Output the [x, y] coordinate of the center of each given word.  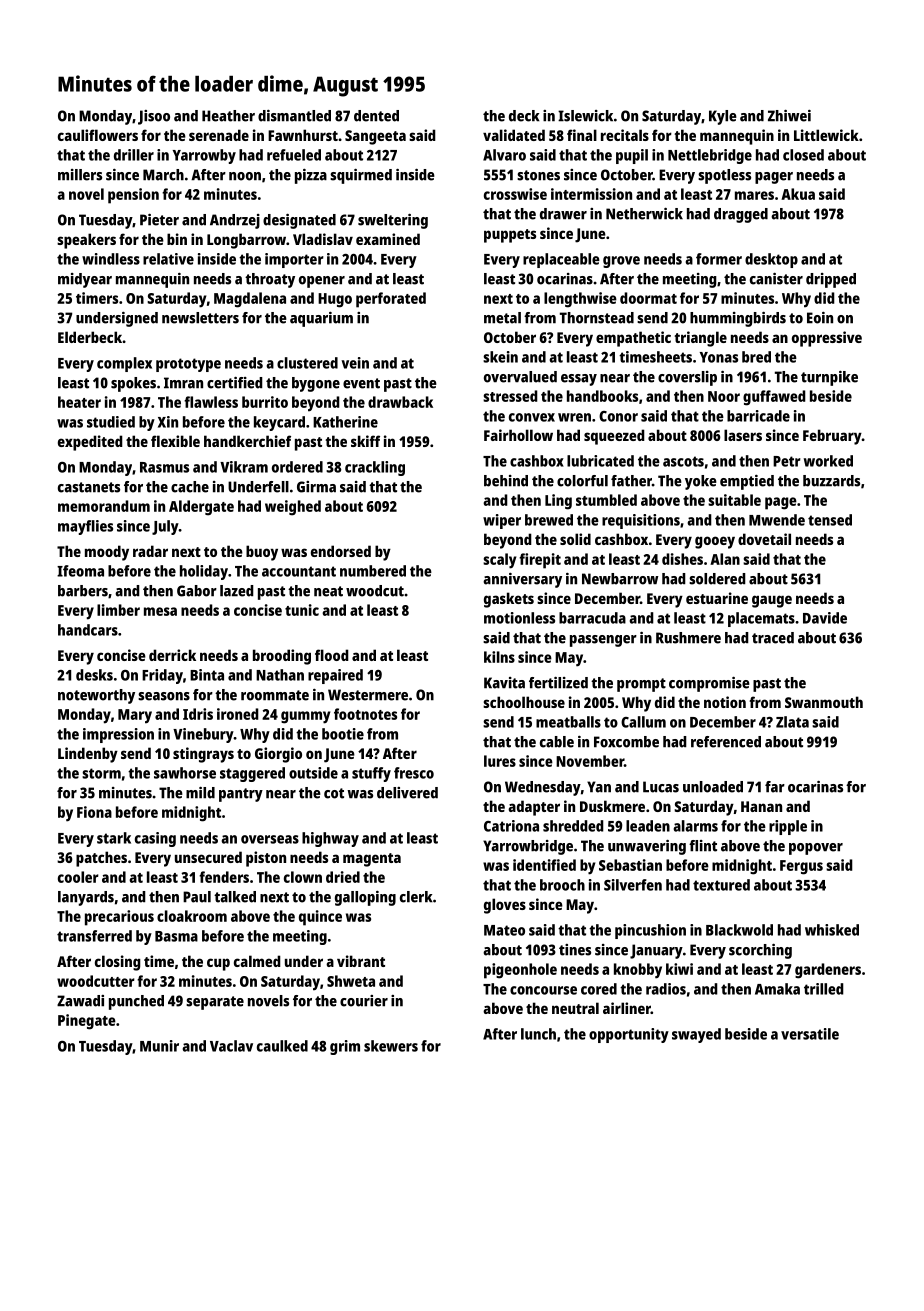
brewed [549, 520]
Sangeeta [375, 137]
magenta [372, 860]
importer [294, 260]
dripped [831, 280]
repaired [335, 676]
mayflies [85, 527]
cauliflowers [98, 135]
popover [816, 849]
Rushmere [688, 638]
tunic [302, 610]
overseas [270, 839]
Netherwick [644, 214]
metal [502, 318]
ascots [683, 461]
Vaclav [231, 1046]
